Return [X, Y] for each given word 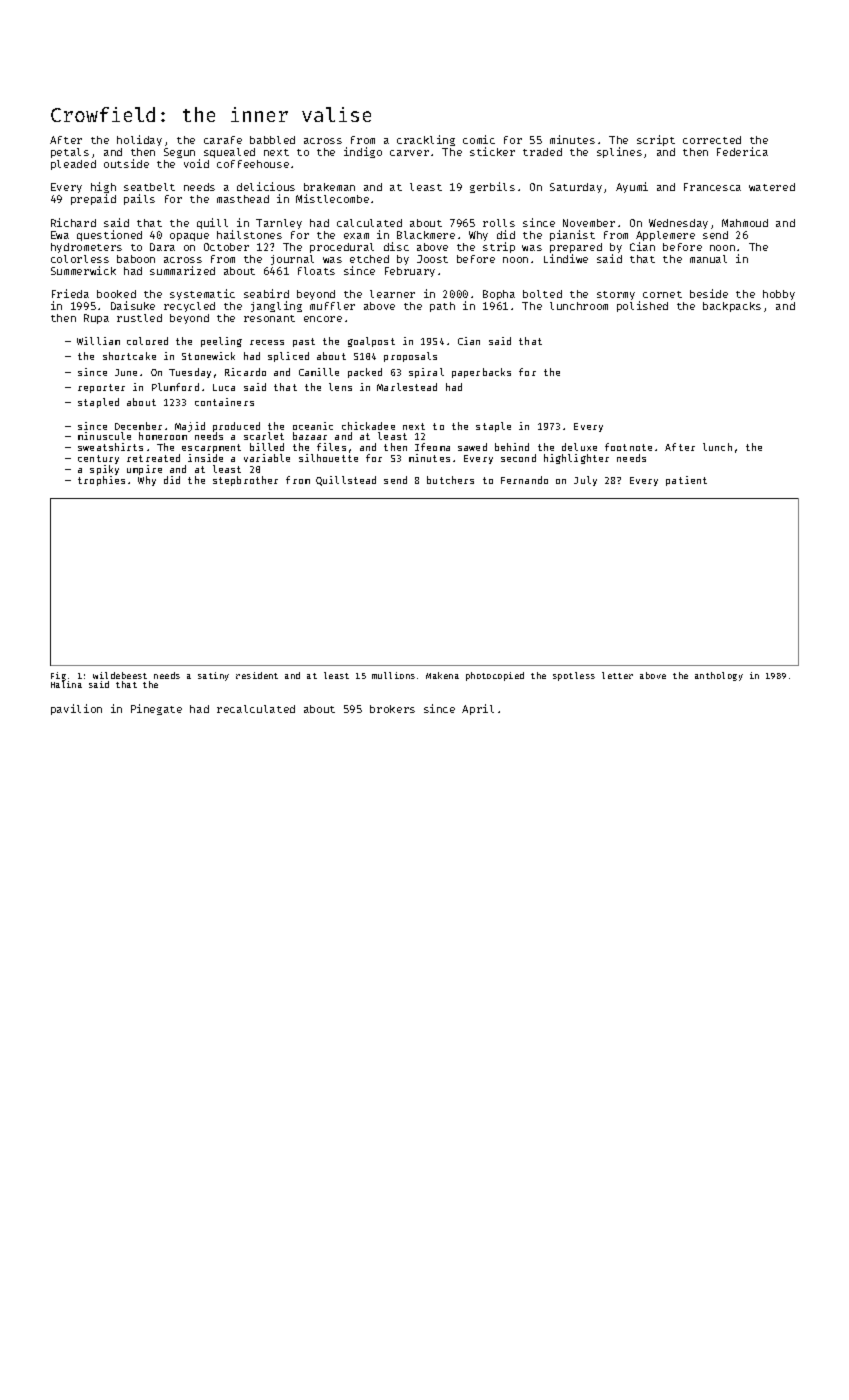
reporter [101, 388]
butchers [450, 480]
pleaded [73, 165]
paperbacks [481, 373]
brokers [392, 709]
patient [686, 481]
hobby [779, 295]
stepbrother [245, 481]
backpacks [732, 307]
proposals [410, 357]
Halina [66, 684]
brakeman [329, 187]
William [98, 341]
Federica [742, 151]
